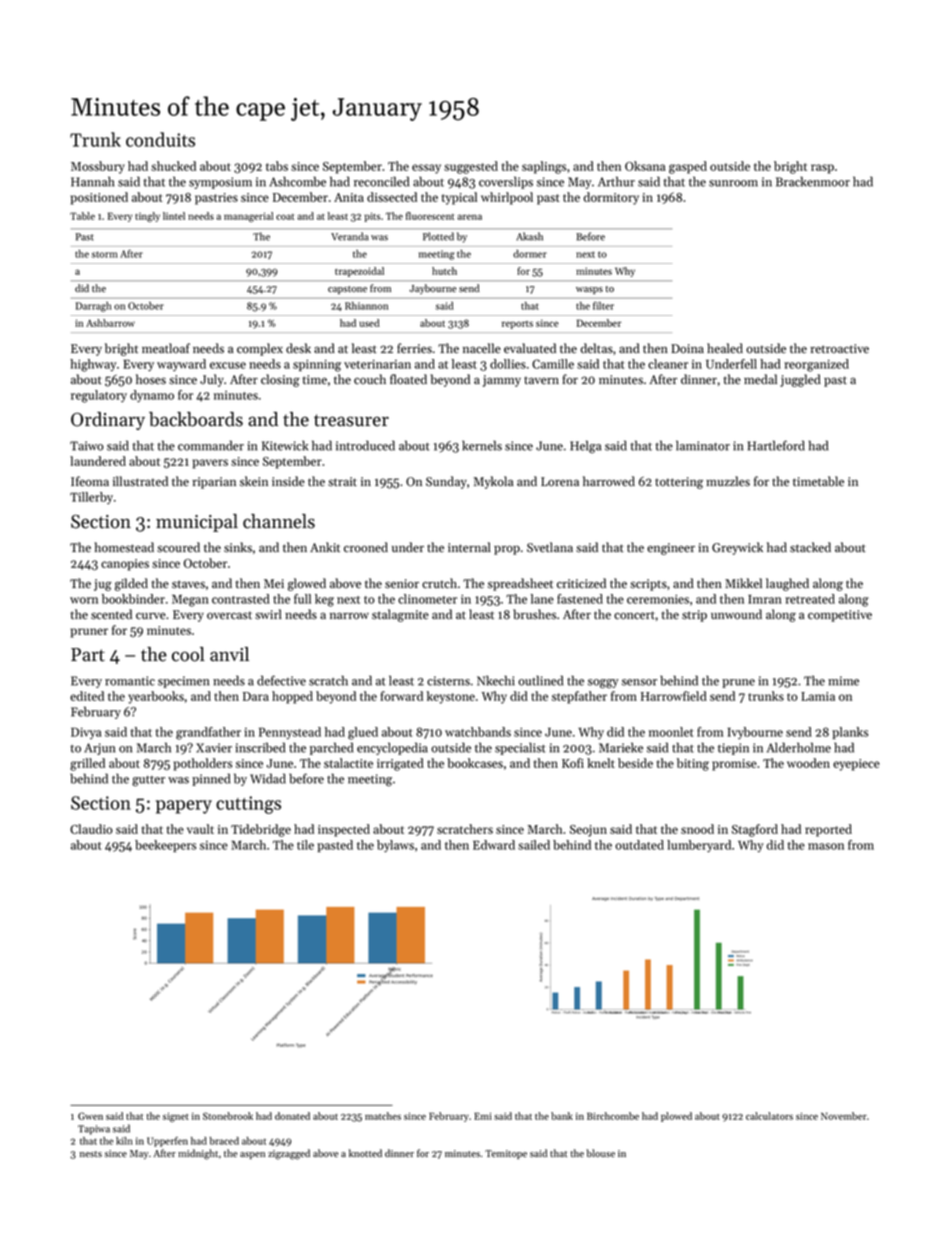 This image has width=952, height=1233. What do you see at coordinates (160, 139) in the image?
I see `conduits` at bounding box center [160, 139].
